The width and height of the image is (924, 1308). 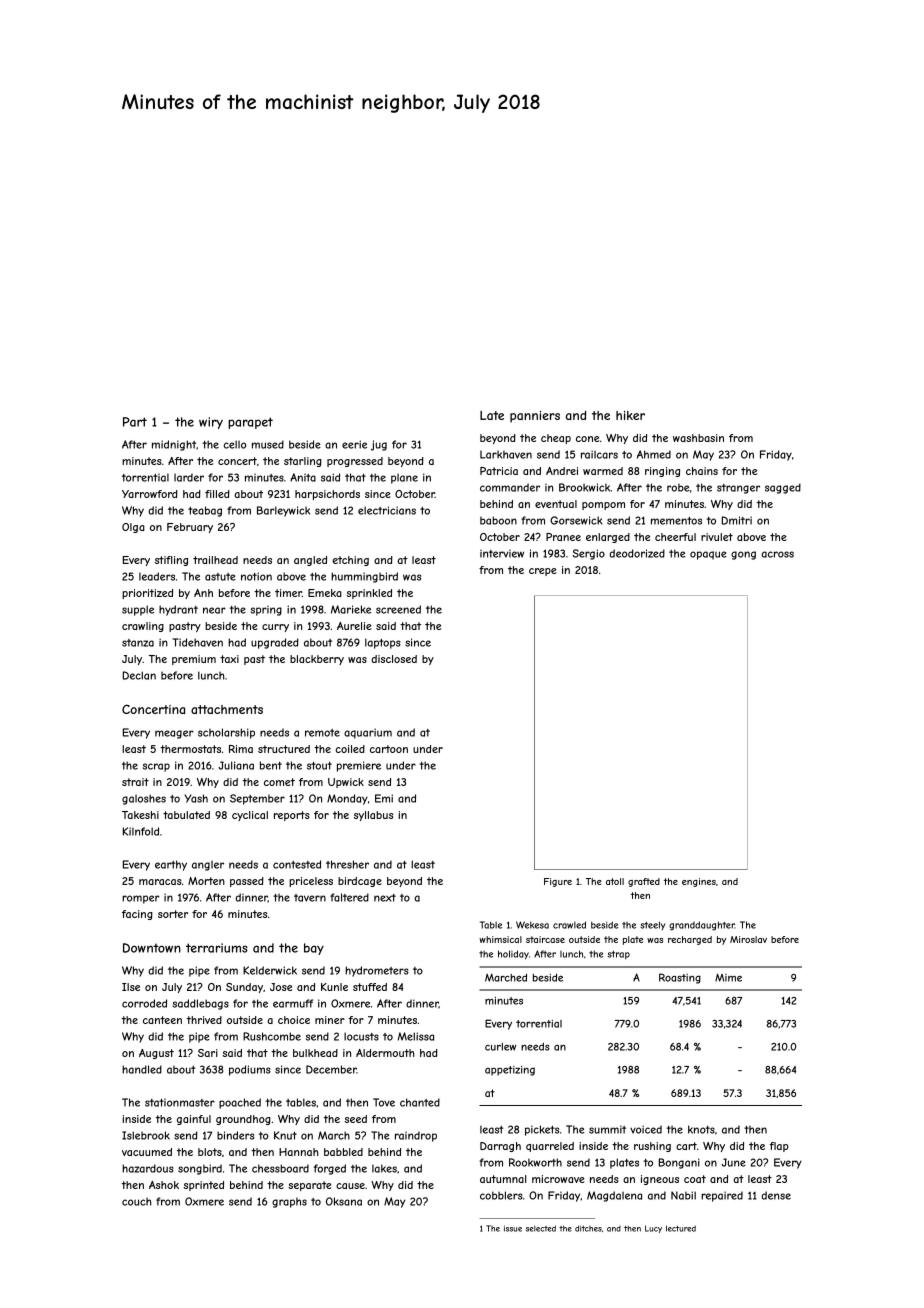 I want to click on Barleywick, so click(x=283, y=511).
